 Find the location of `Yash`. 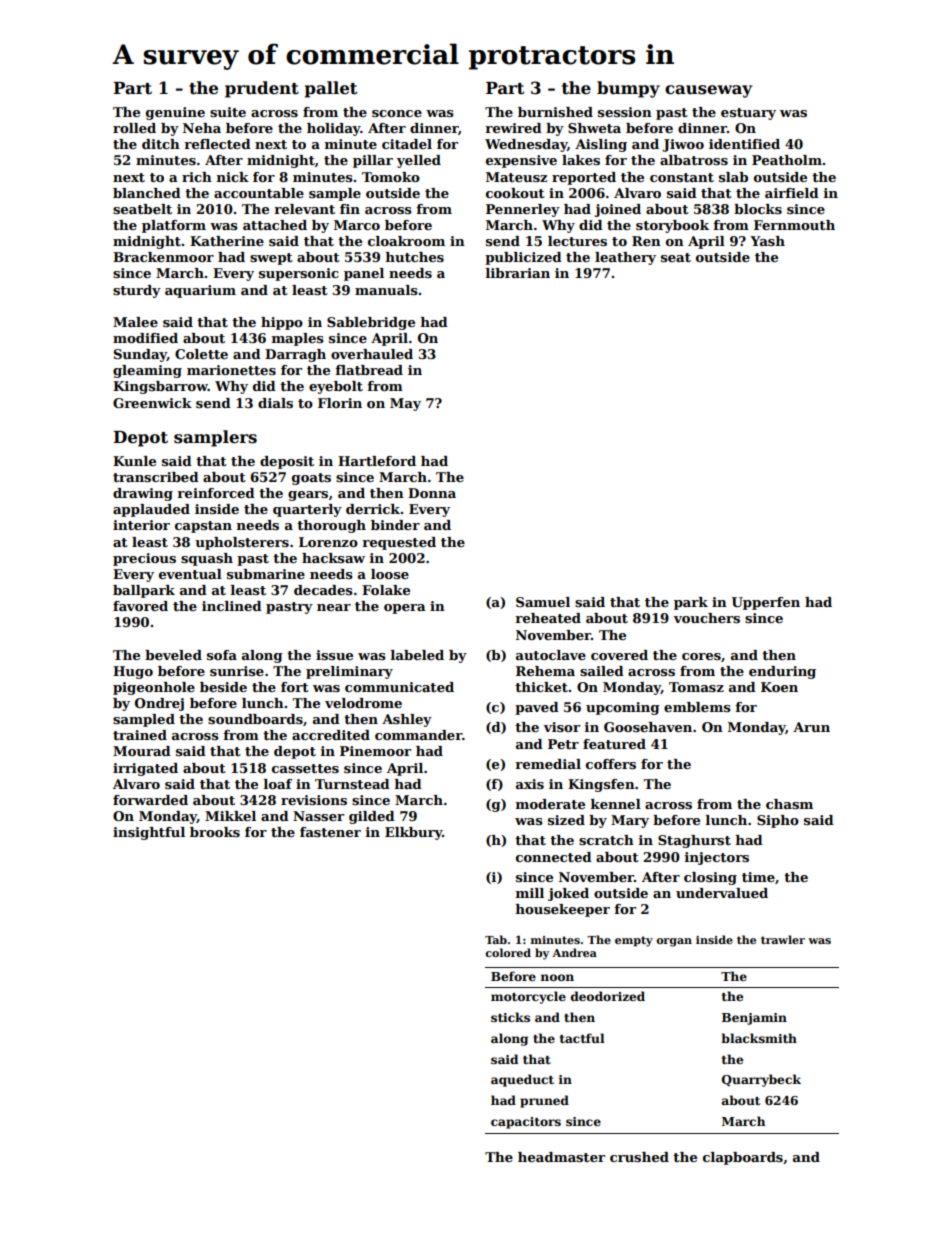

Yash is located at coordinates (767, 241).
